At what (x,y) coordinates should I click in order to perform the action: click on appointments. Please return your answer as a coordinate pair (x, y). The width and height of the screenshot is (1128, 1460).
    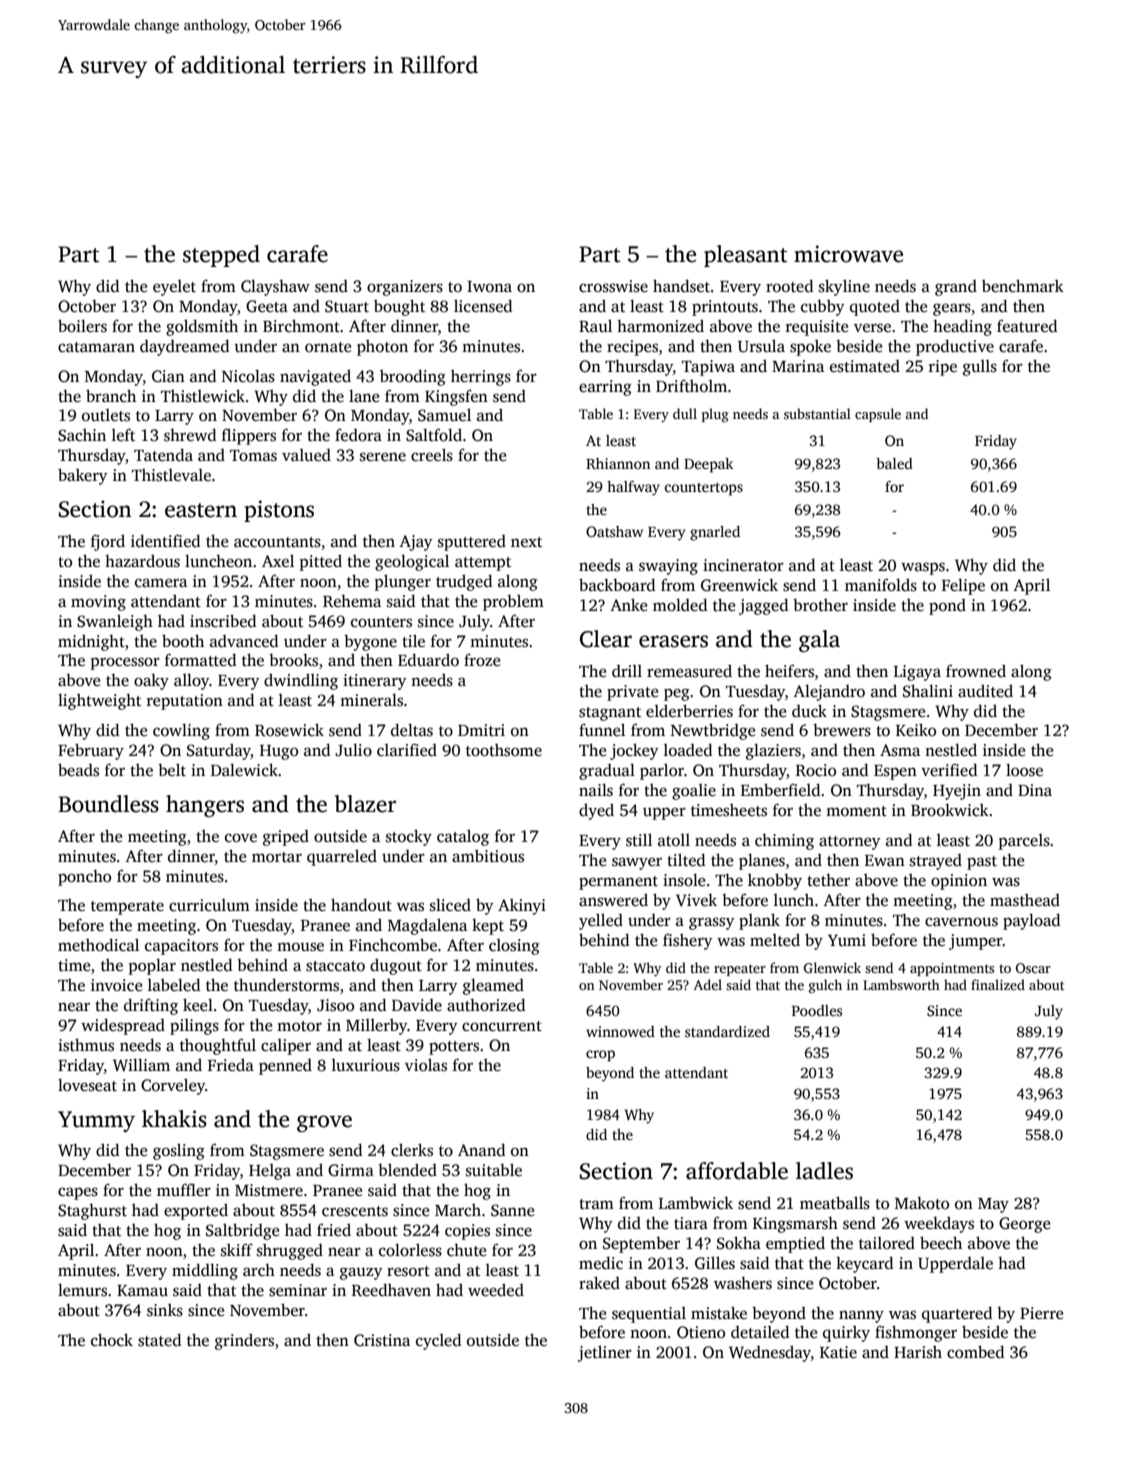
    Looking at the image, I should click on (952, 969).
